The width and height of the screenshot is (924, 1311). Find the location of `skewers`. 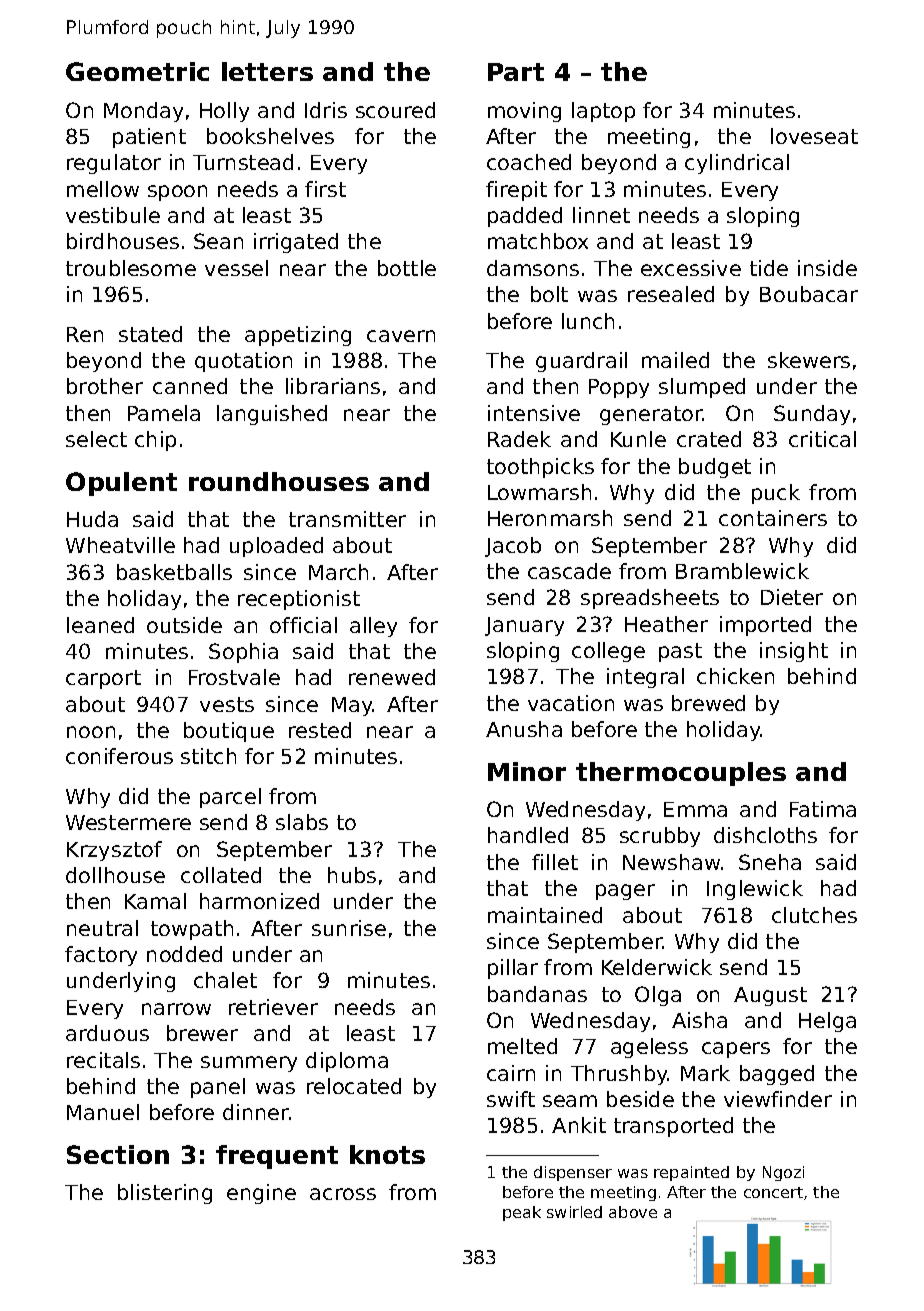

skewers is located at coordinates (809, 360).
